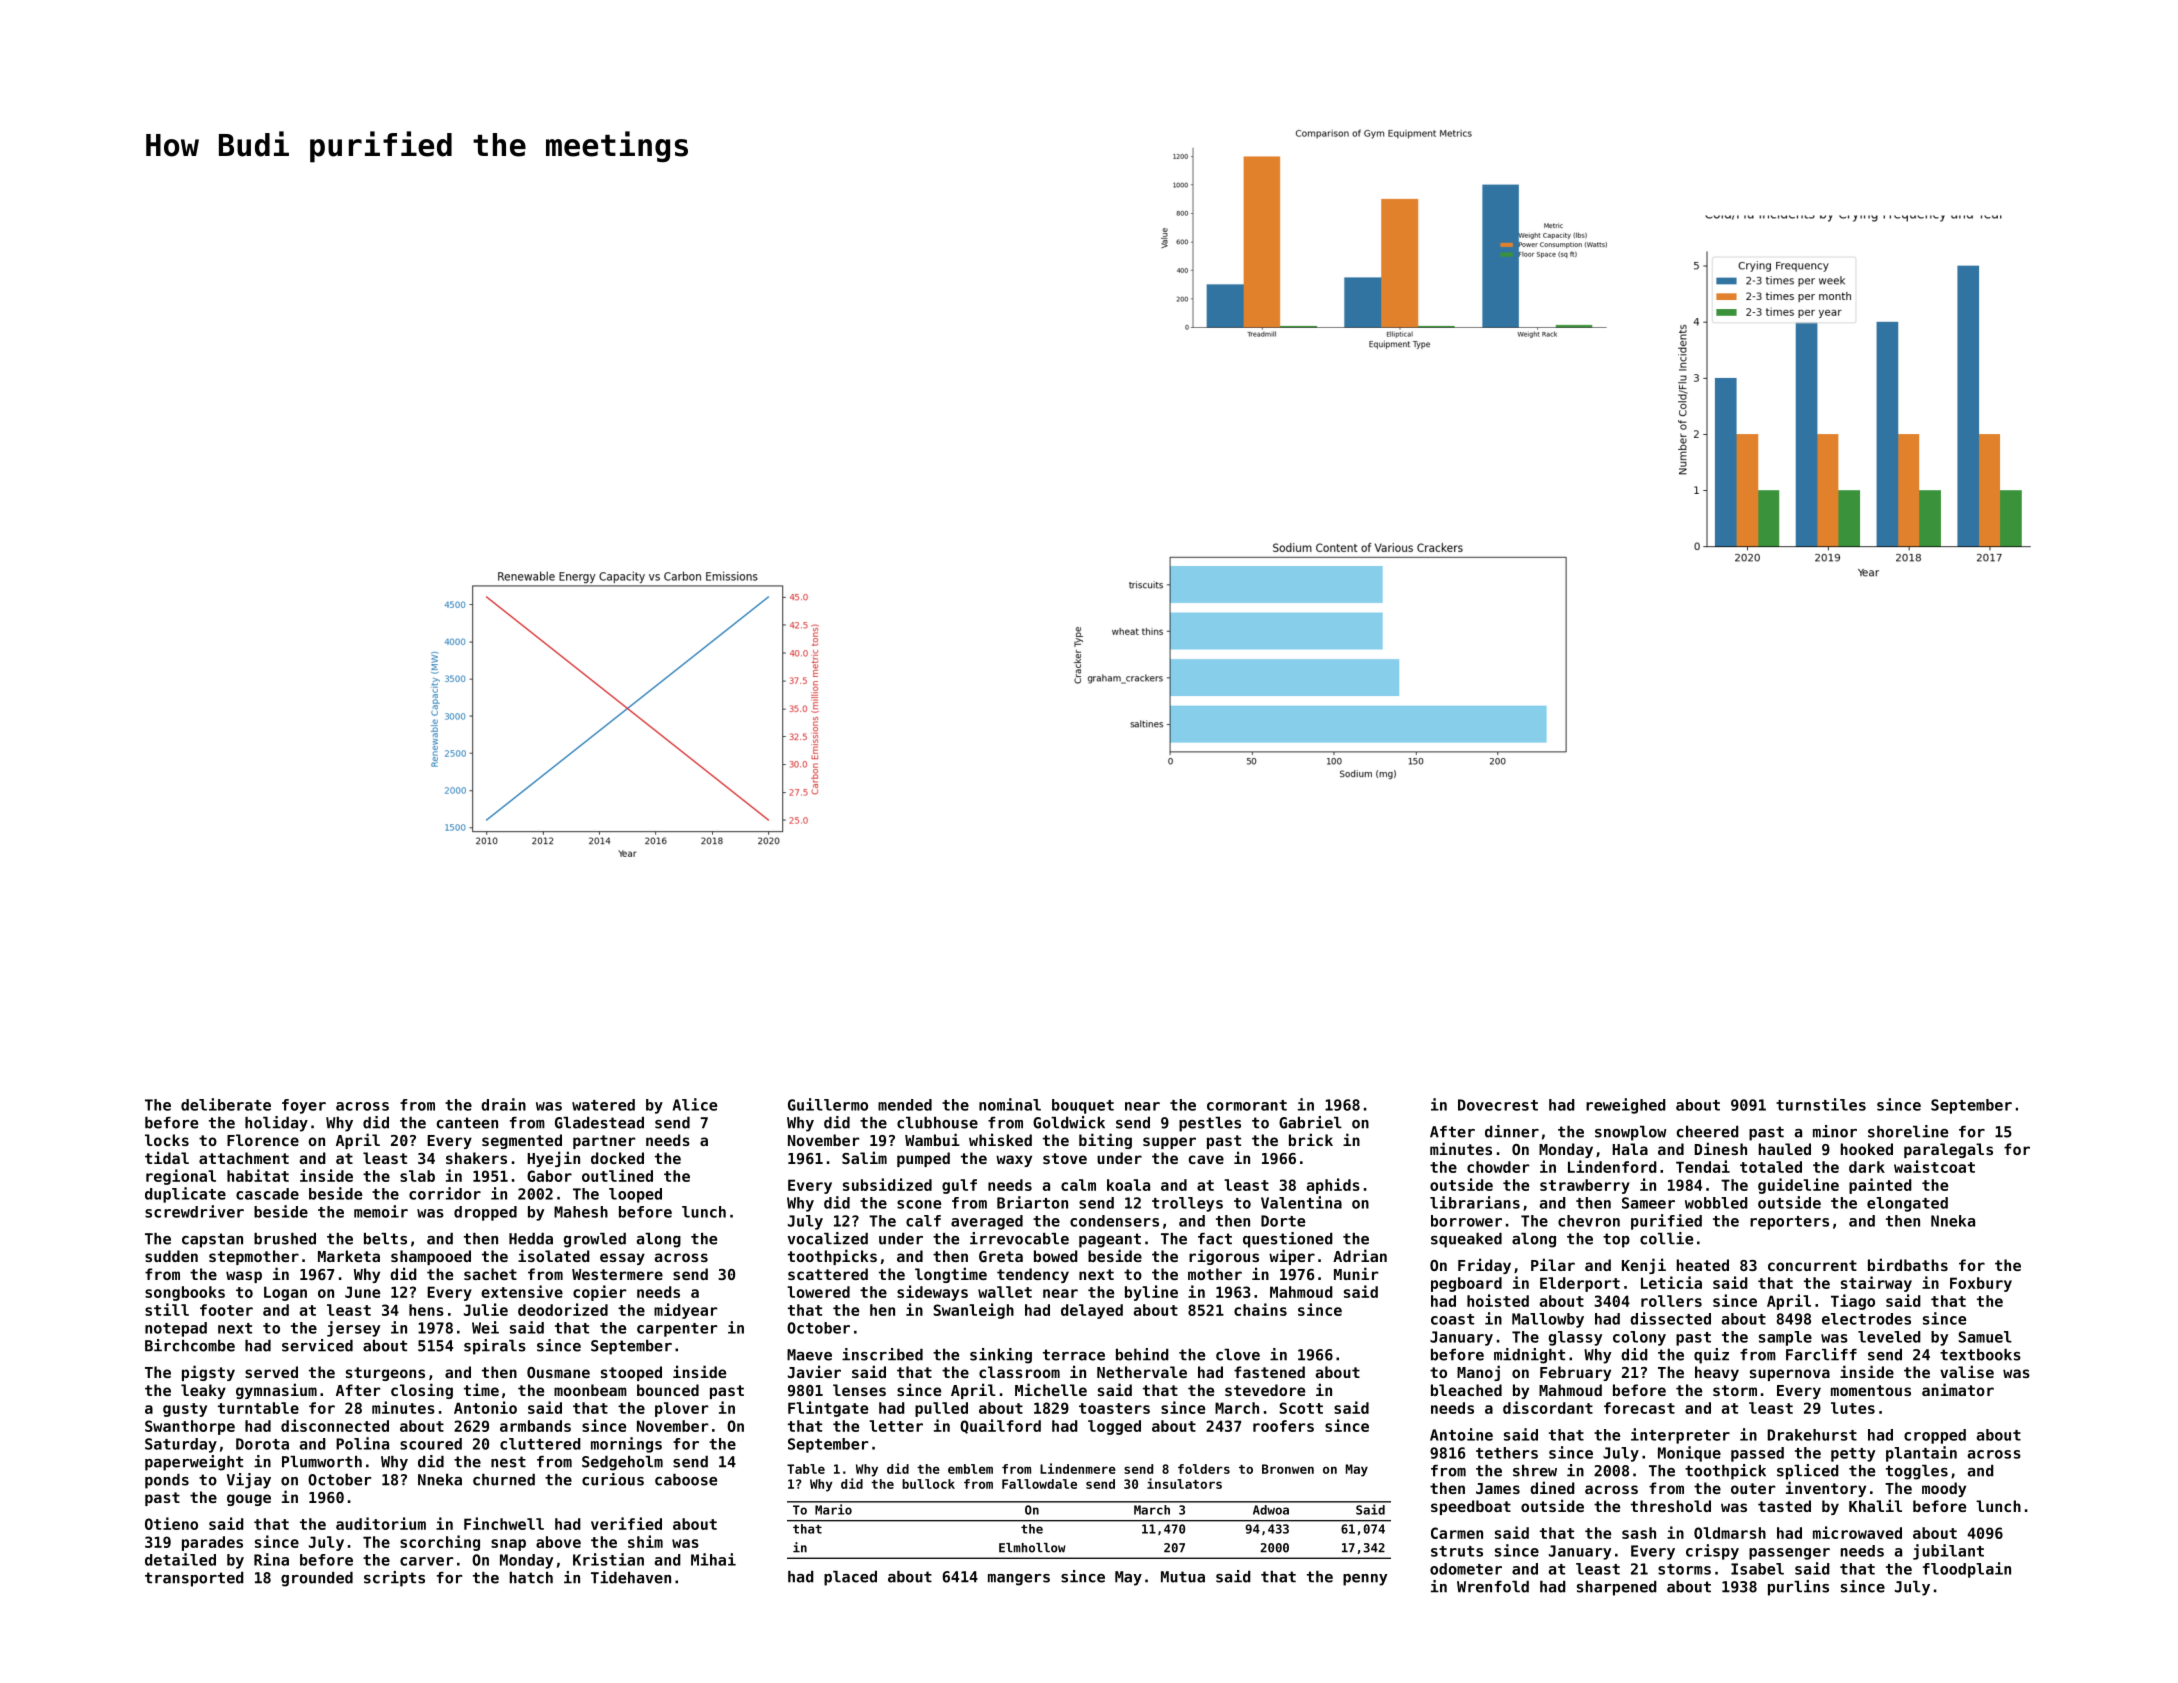 Image resolution: width=2178 pixels, height=1683 pixels. I want to click on drain, so click(503, 1104).
